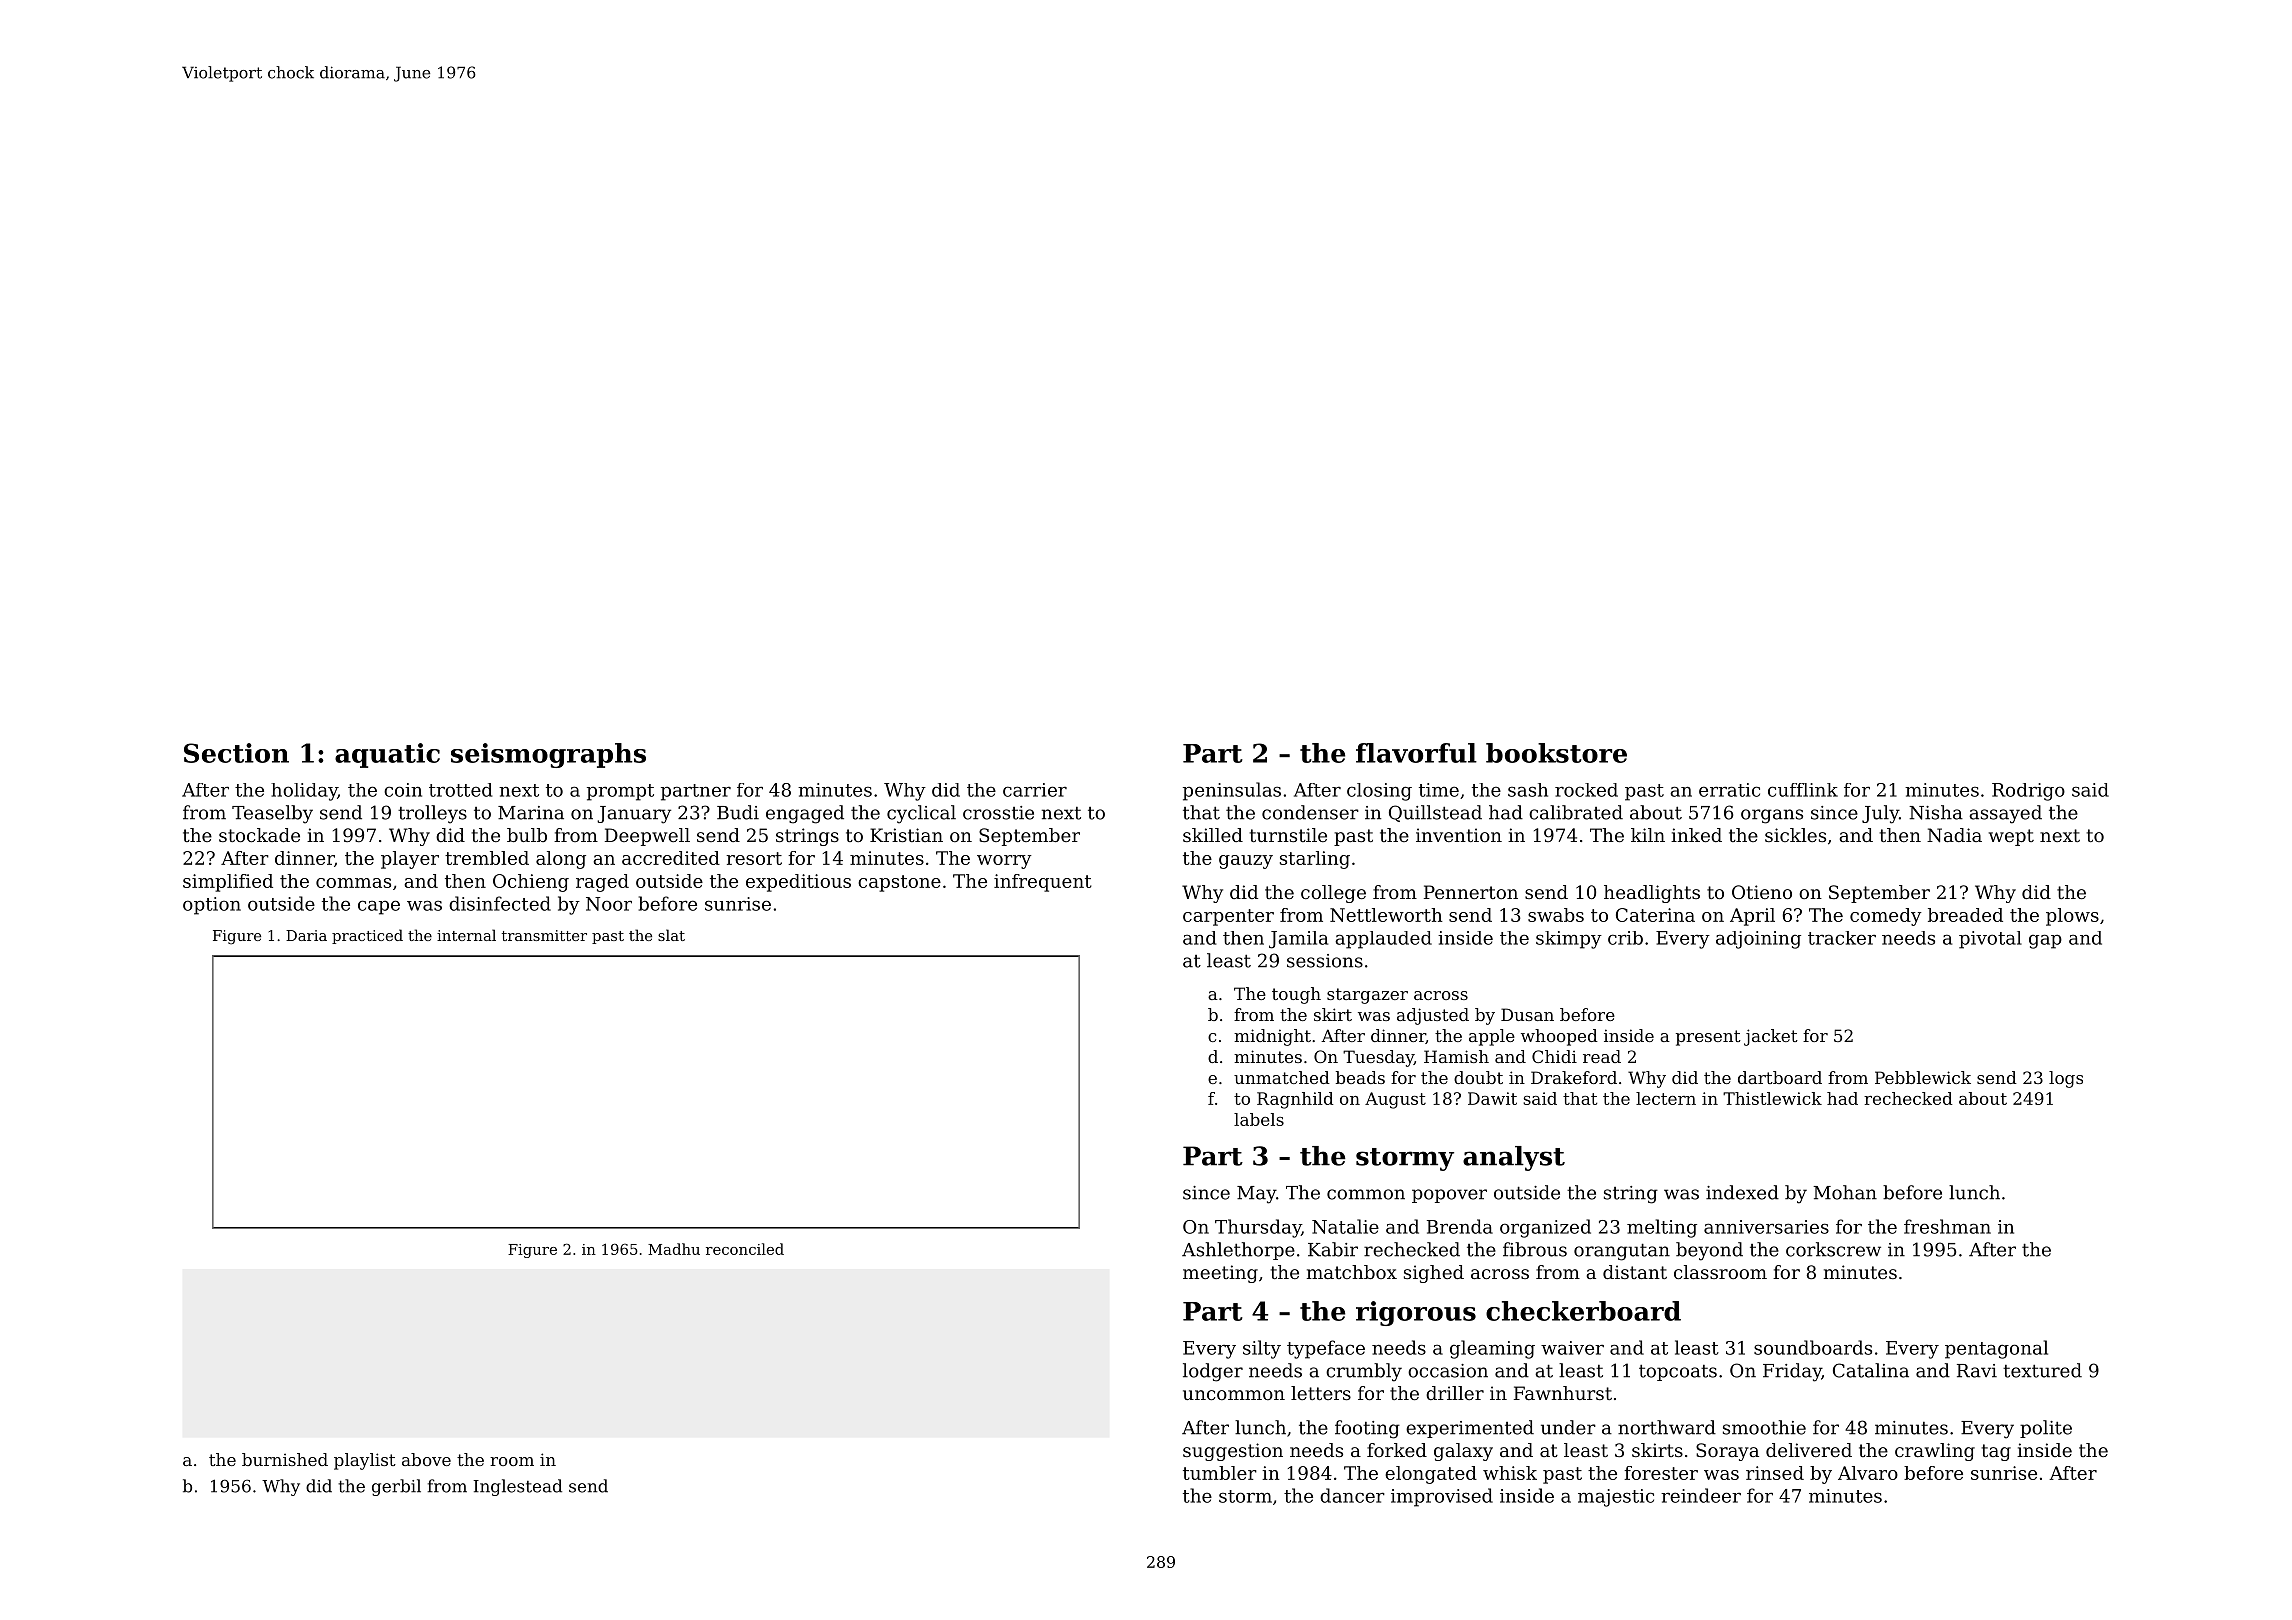 Image resolution: width=2292 pixels, height=1620 pixels. Describe the element at coordinates (2028, 792) in the screenshot. I see `Rodrigo` at that location.
